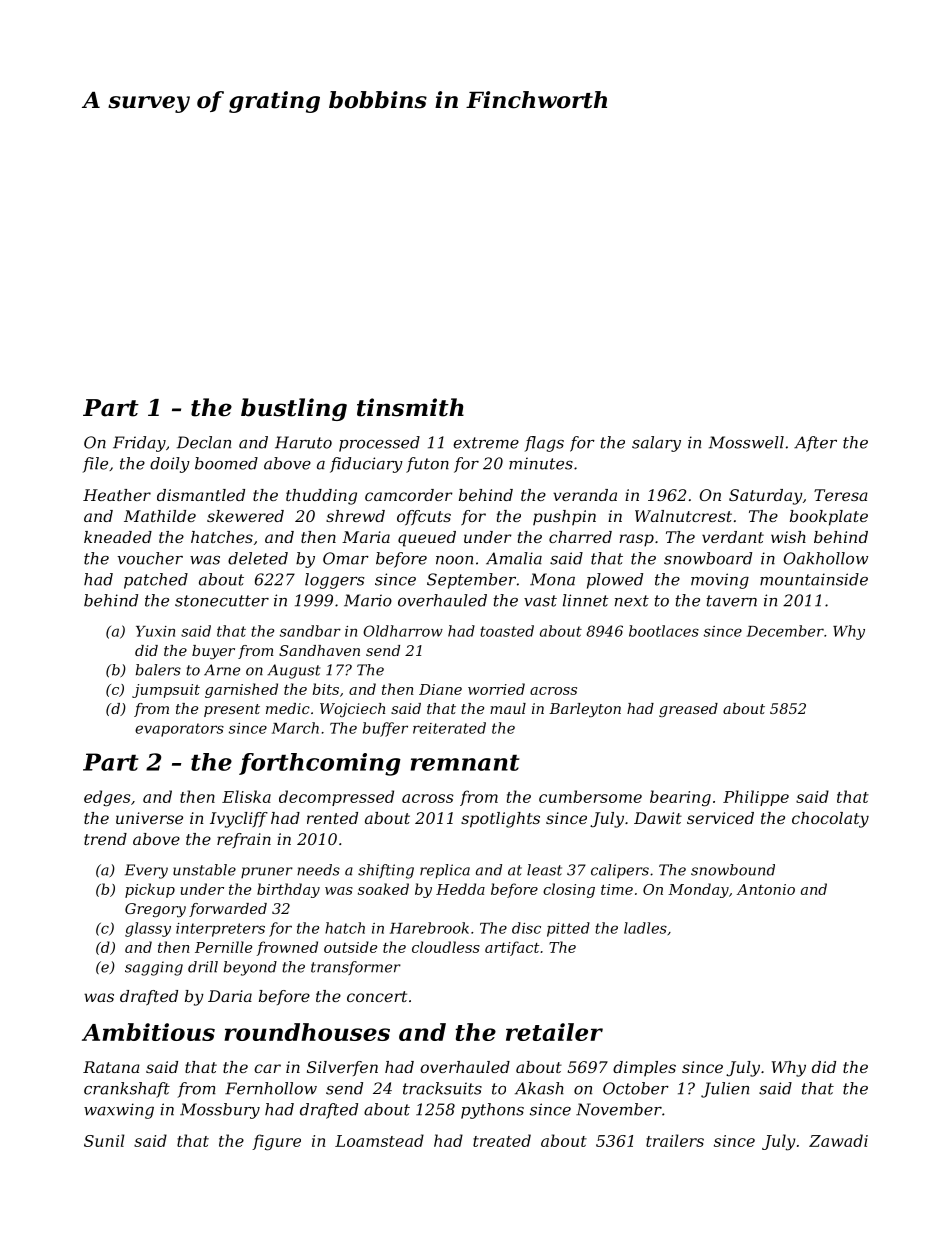 This page has width=952, height=1233. What do you see at coordinates (410, 407) in the page?
I see `tinsmith` at bounding box center [410, 407].
